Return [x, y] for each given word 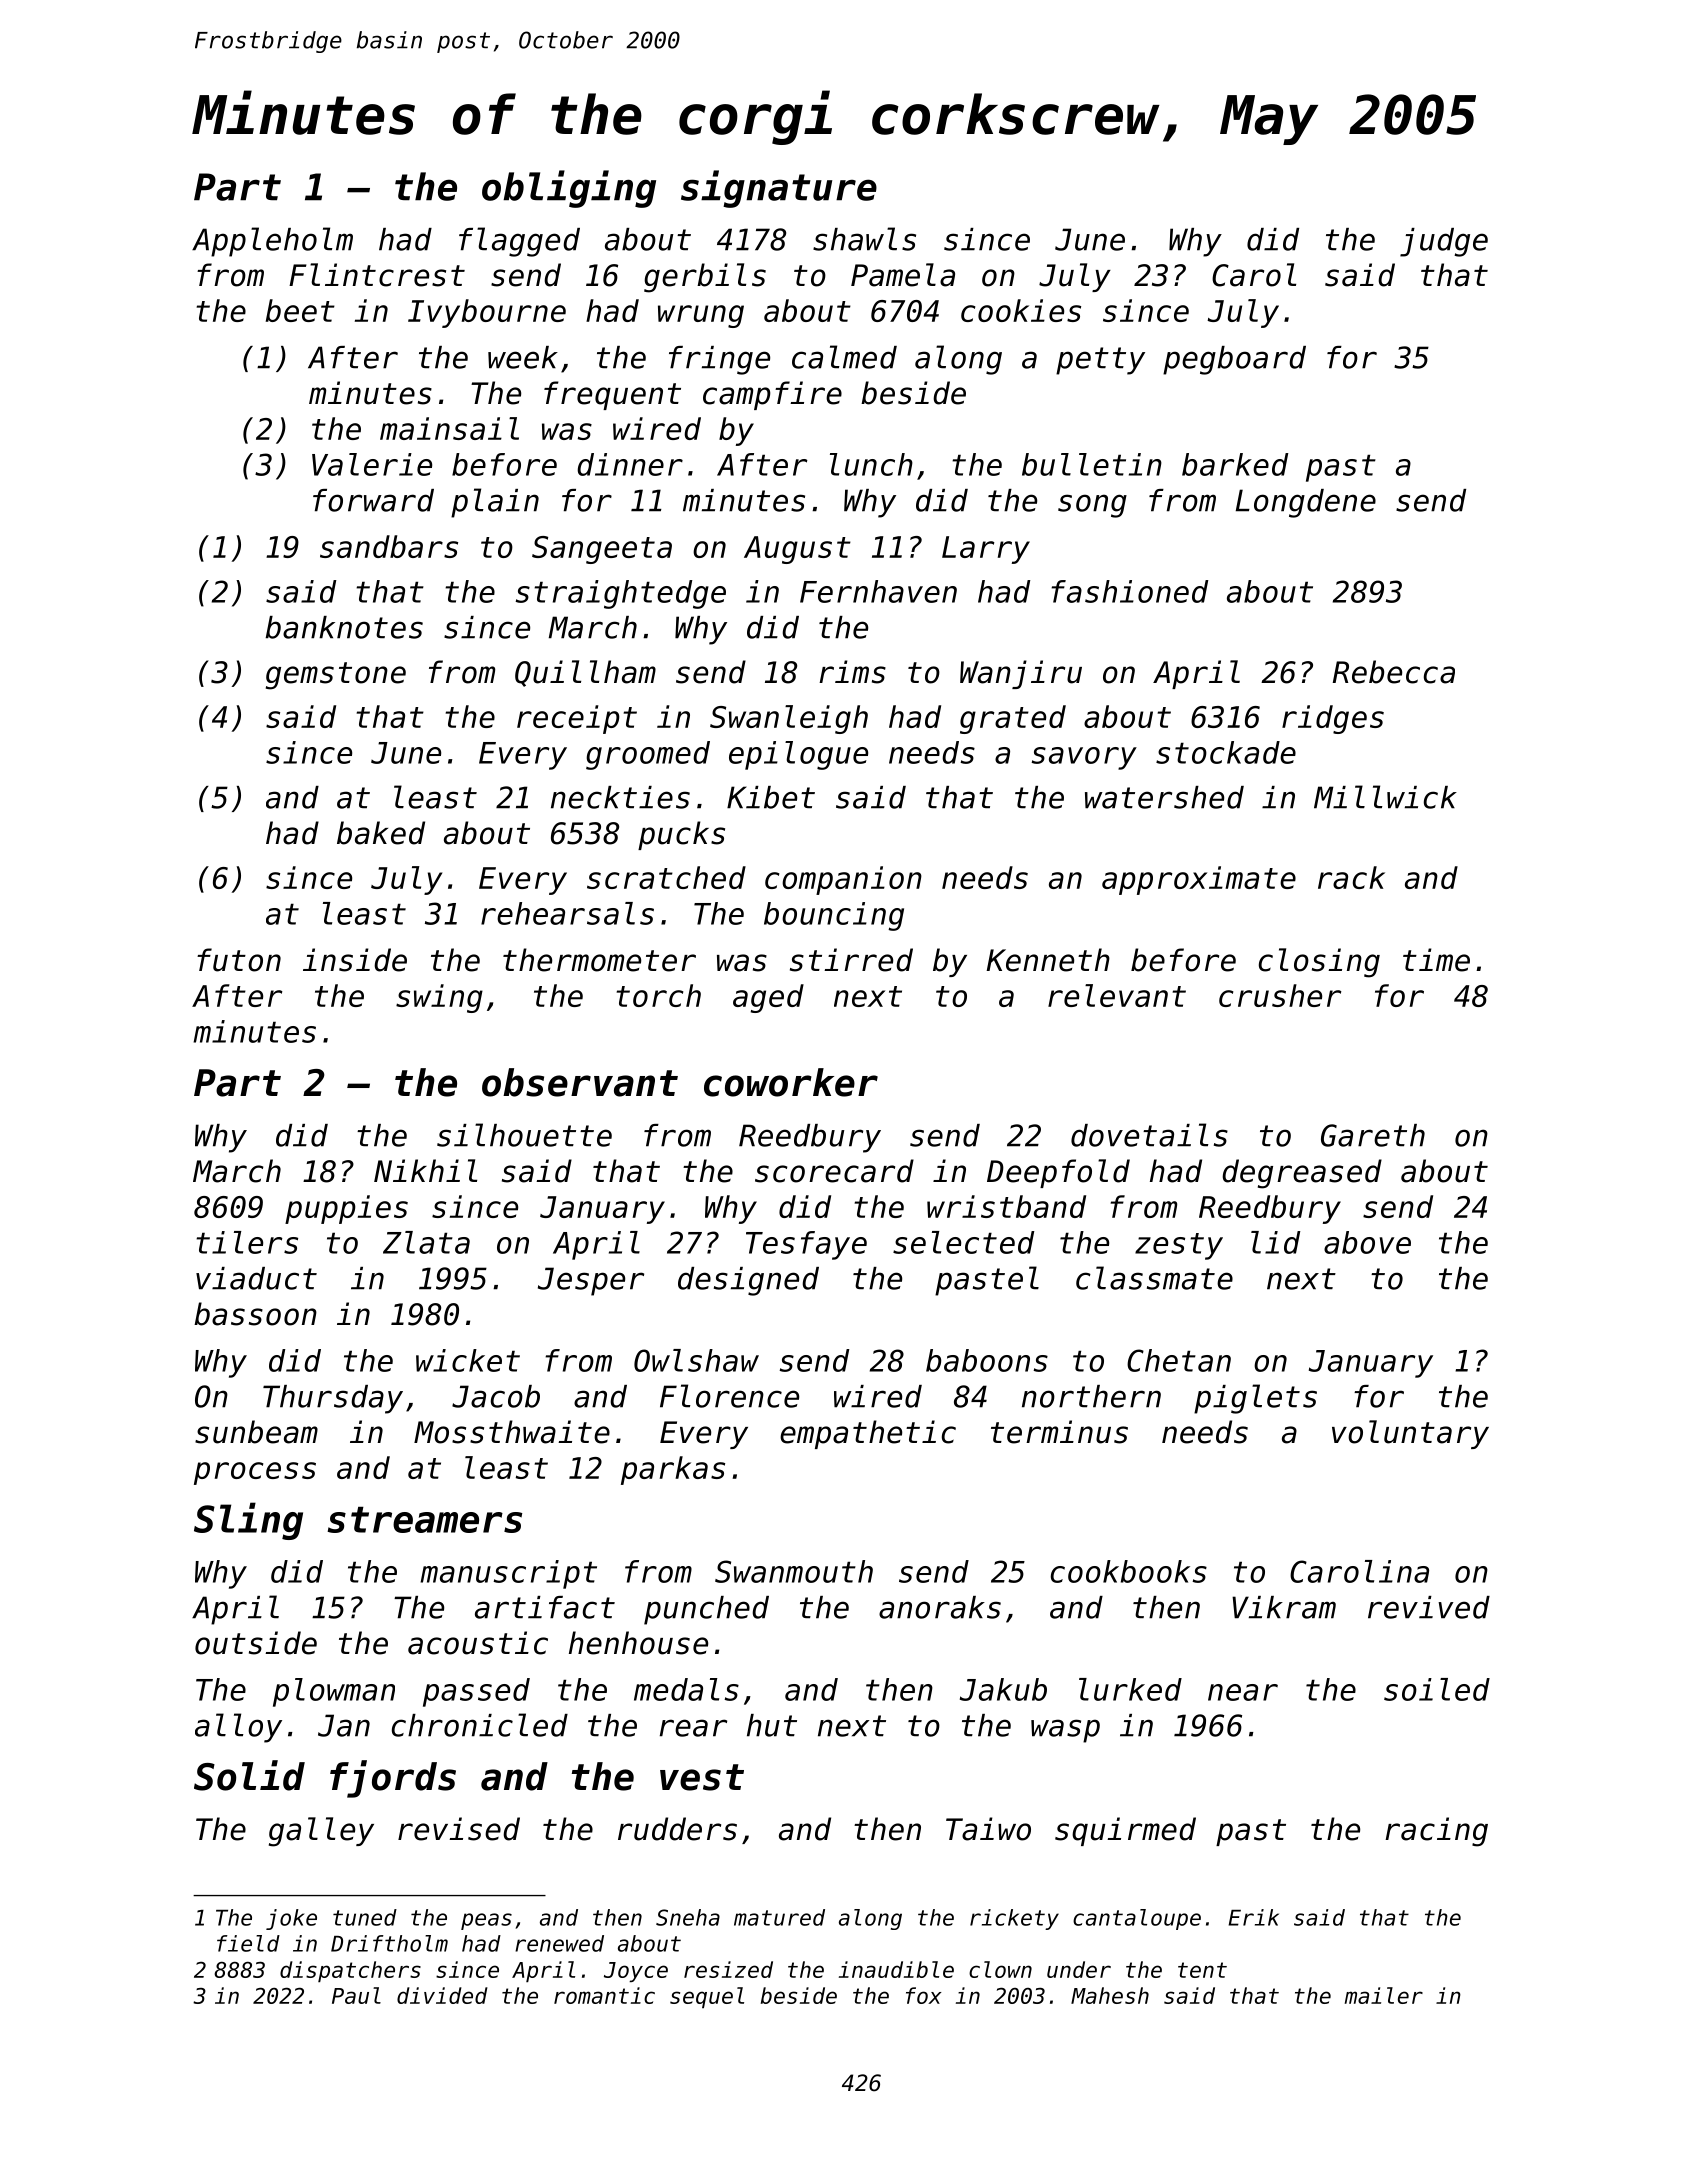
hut [772, 1725]
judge [1444, 242]
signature [779, 189]
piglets [1255, 1399]
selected [963, 1242]
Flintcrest [377, 275]
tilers [247, 1242]
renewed [559, 1943]
